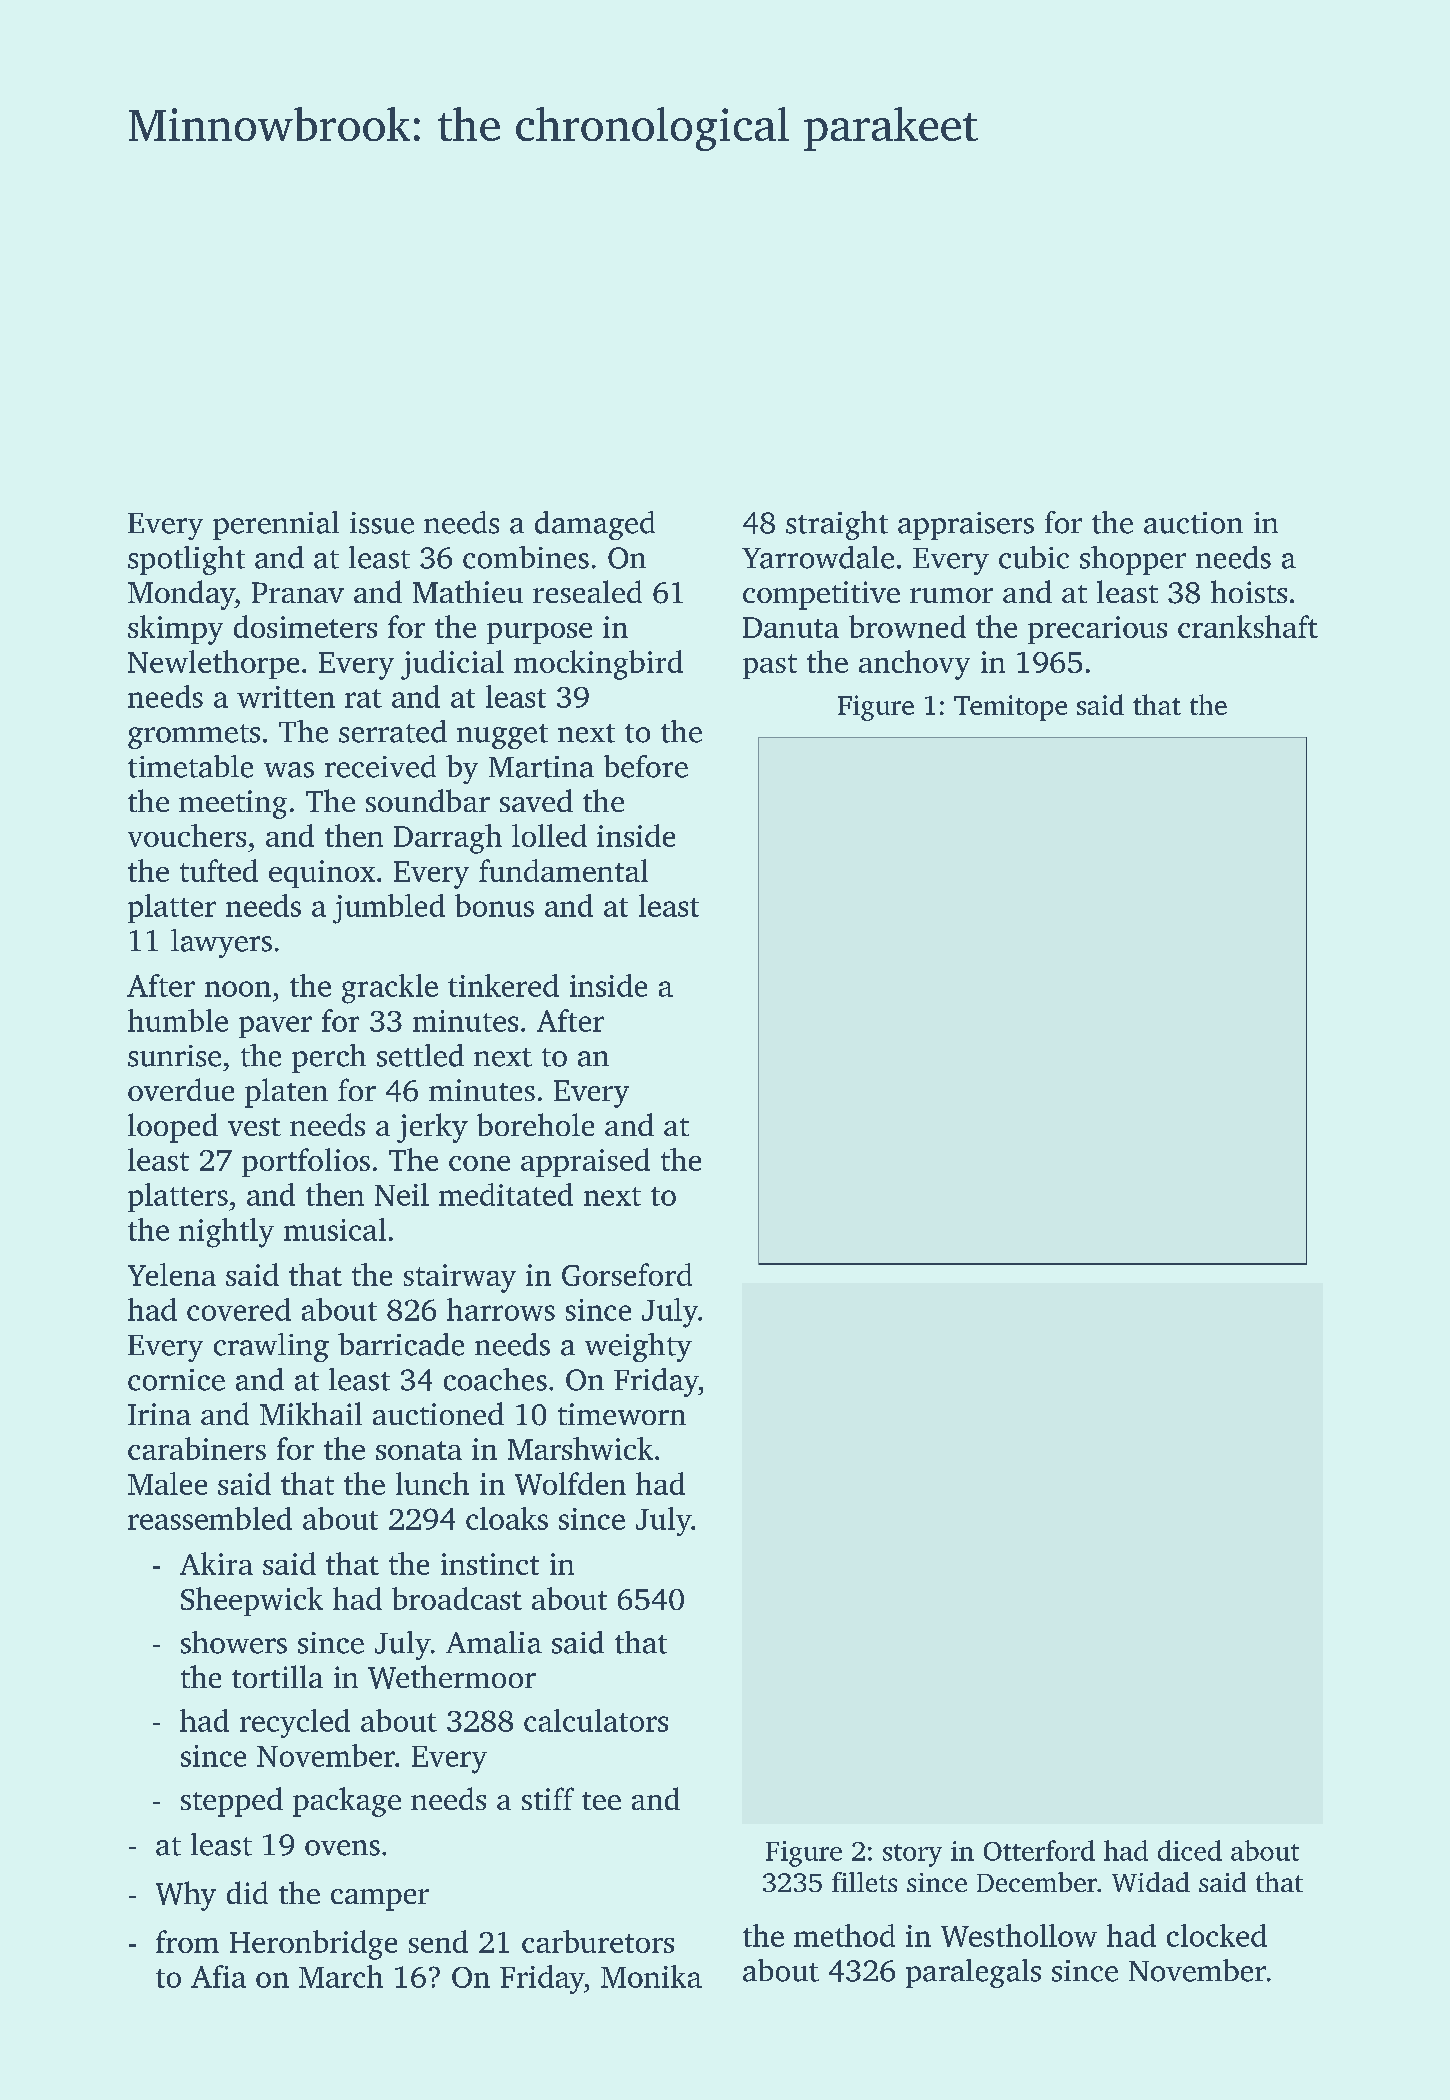 The width and height of the screenshot is (1450, 2100). I want to click on damaged, so click(595, 525).
